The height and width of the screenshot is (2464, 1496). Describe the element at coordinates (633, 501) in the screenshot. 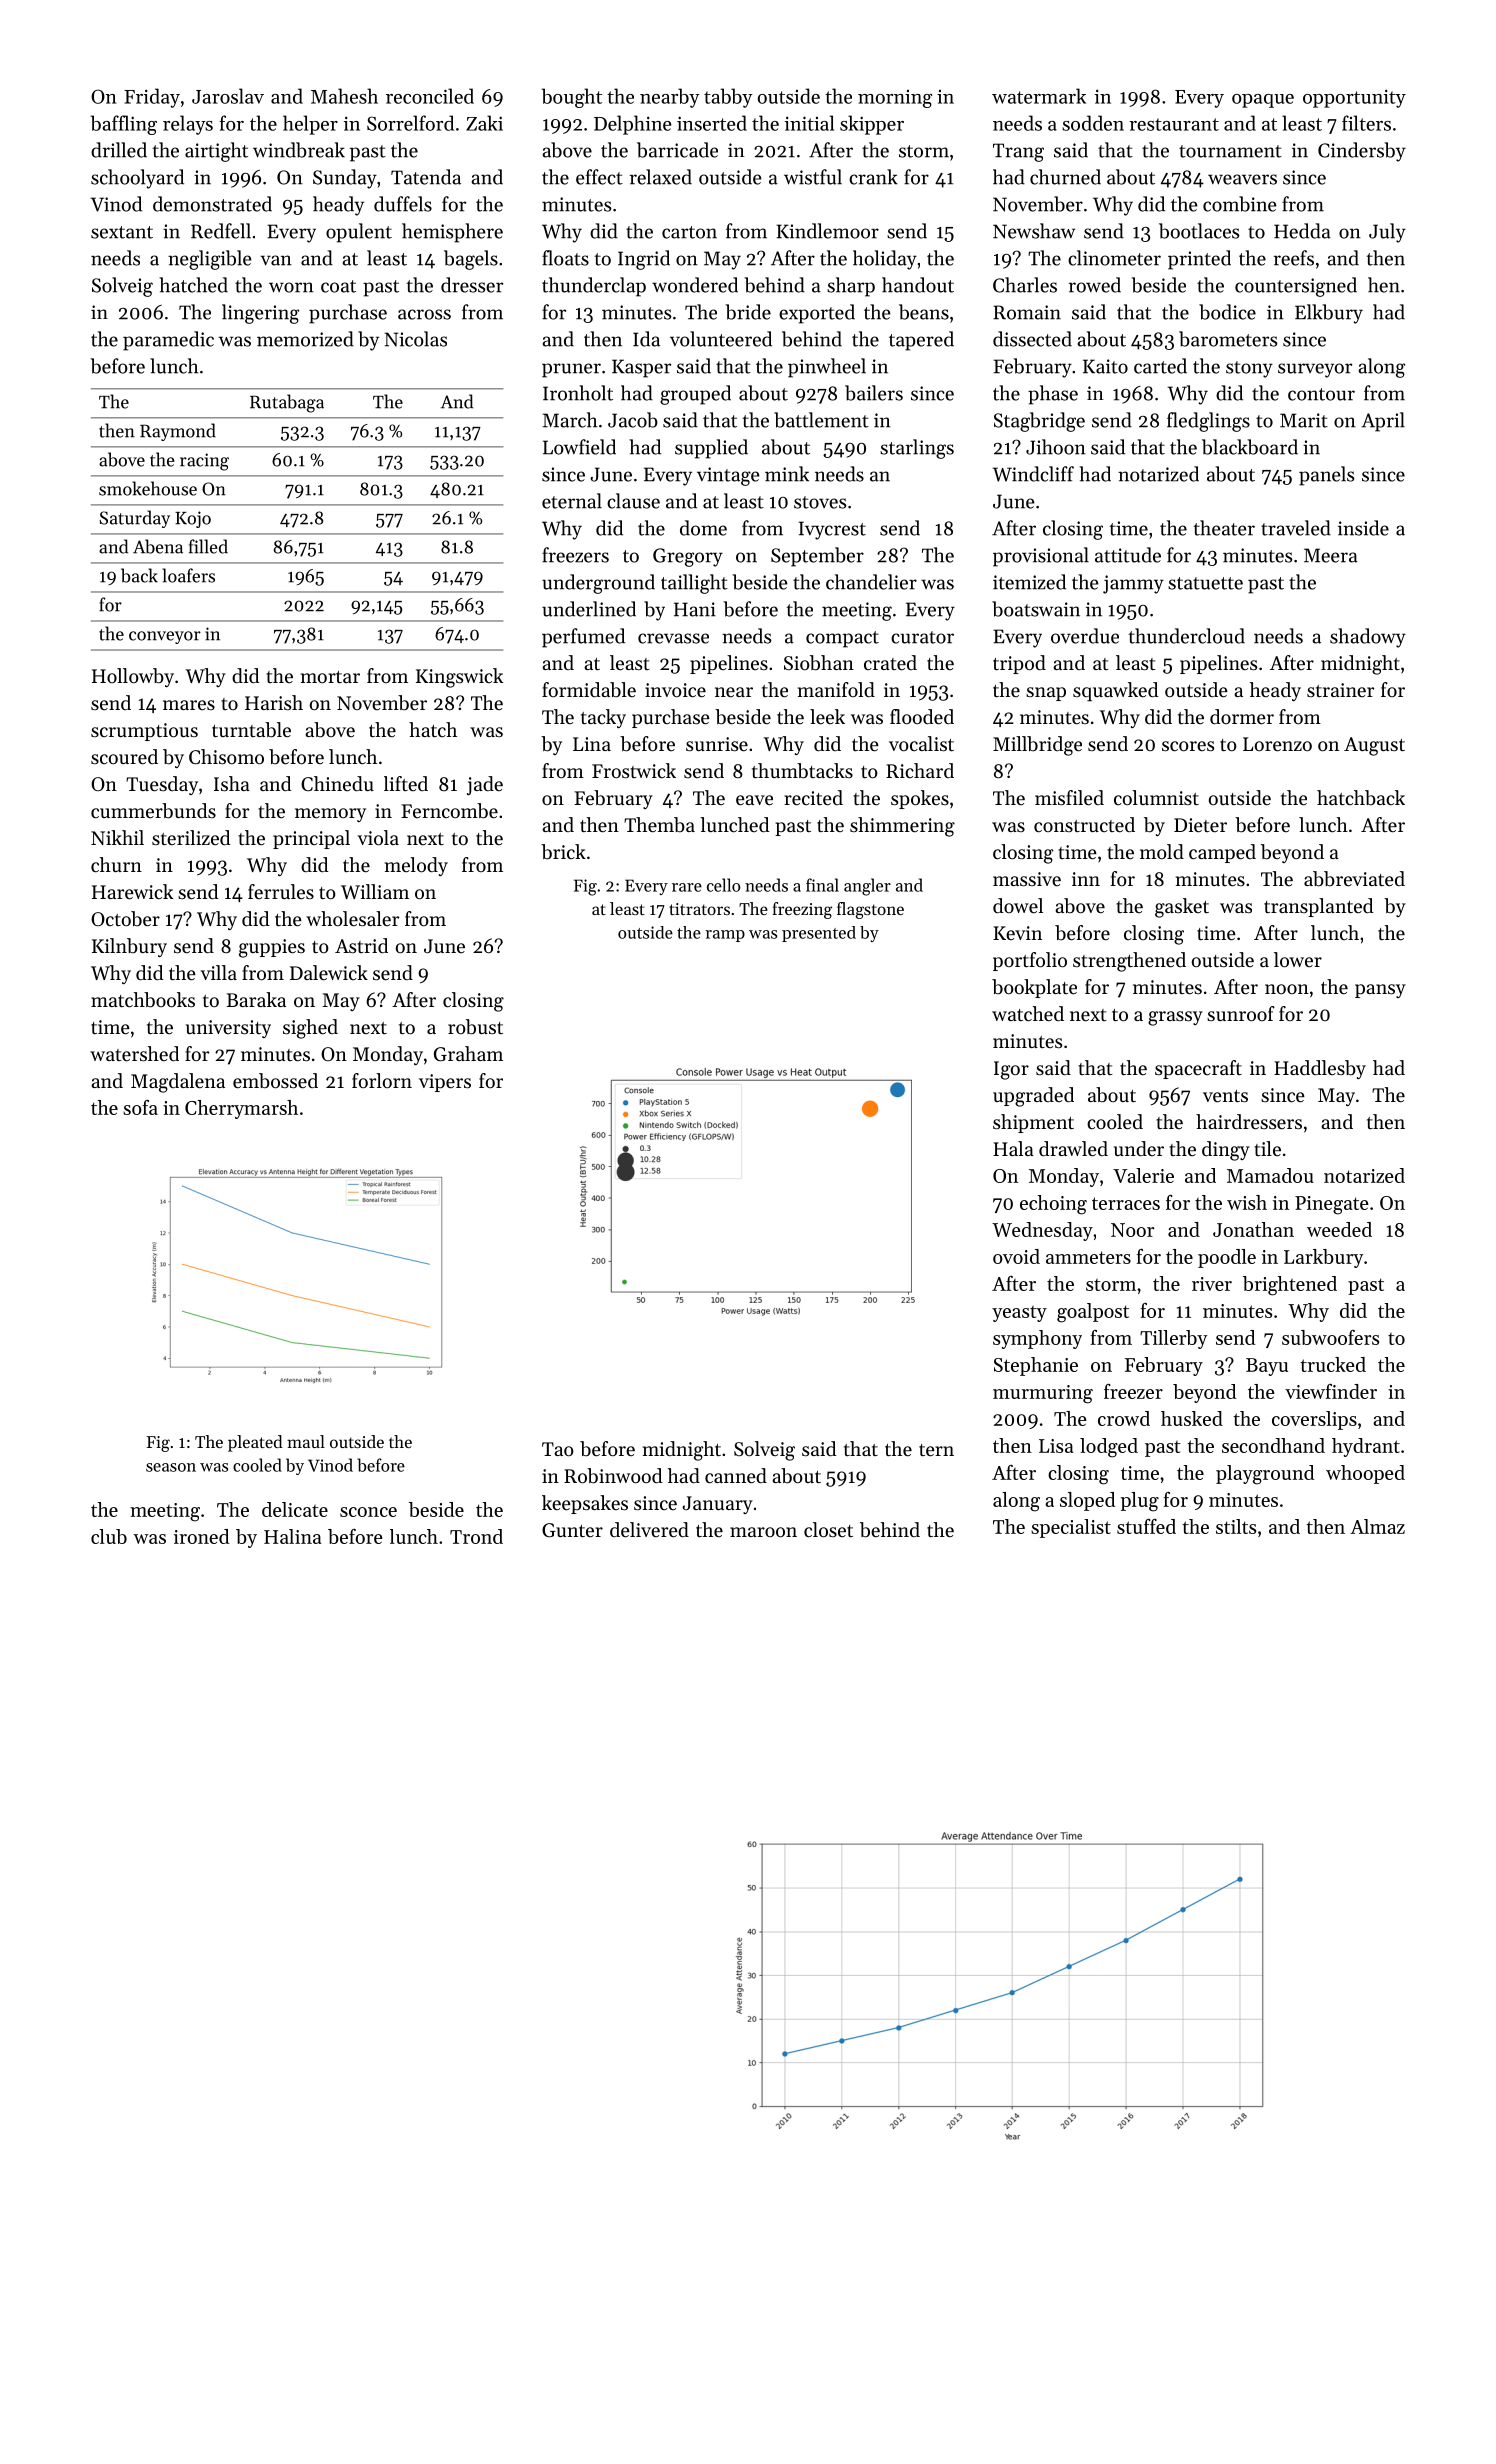

I see `clause` at that location.
